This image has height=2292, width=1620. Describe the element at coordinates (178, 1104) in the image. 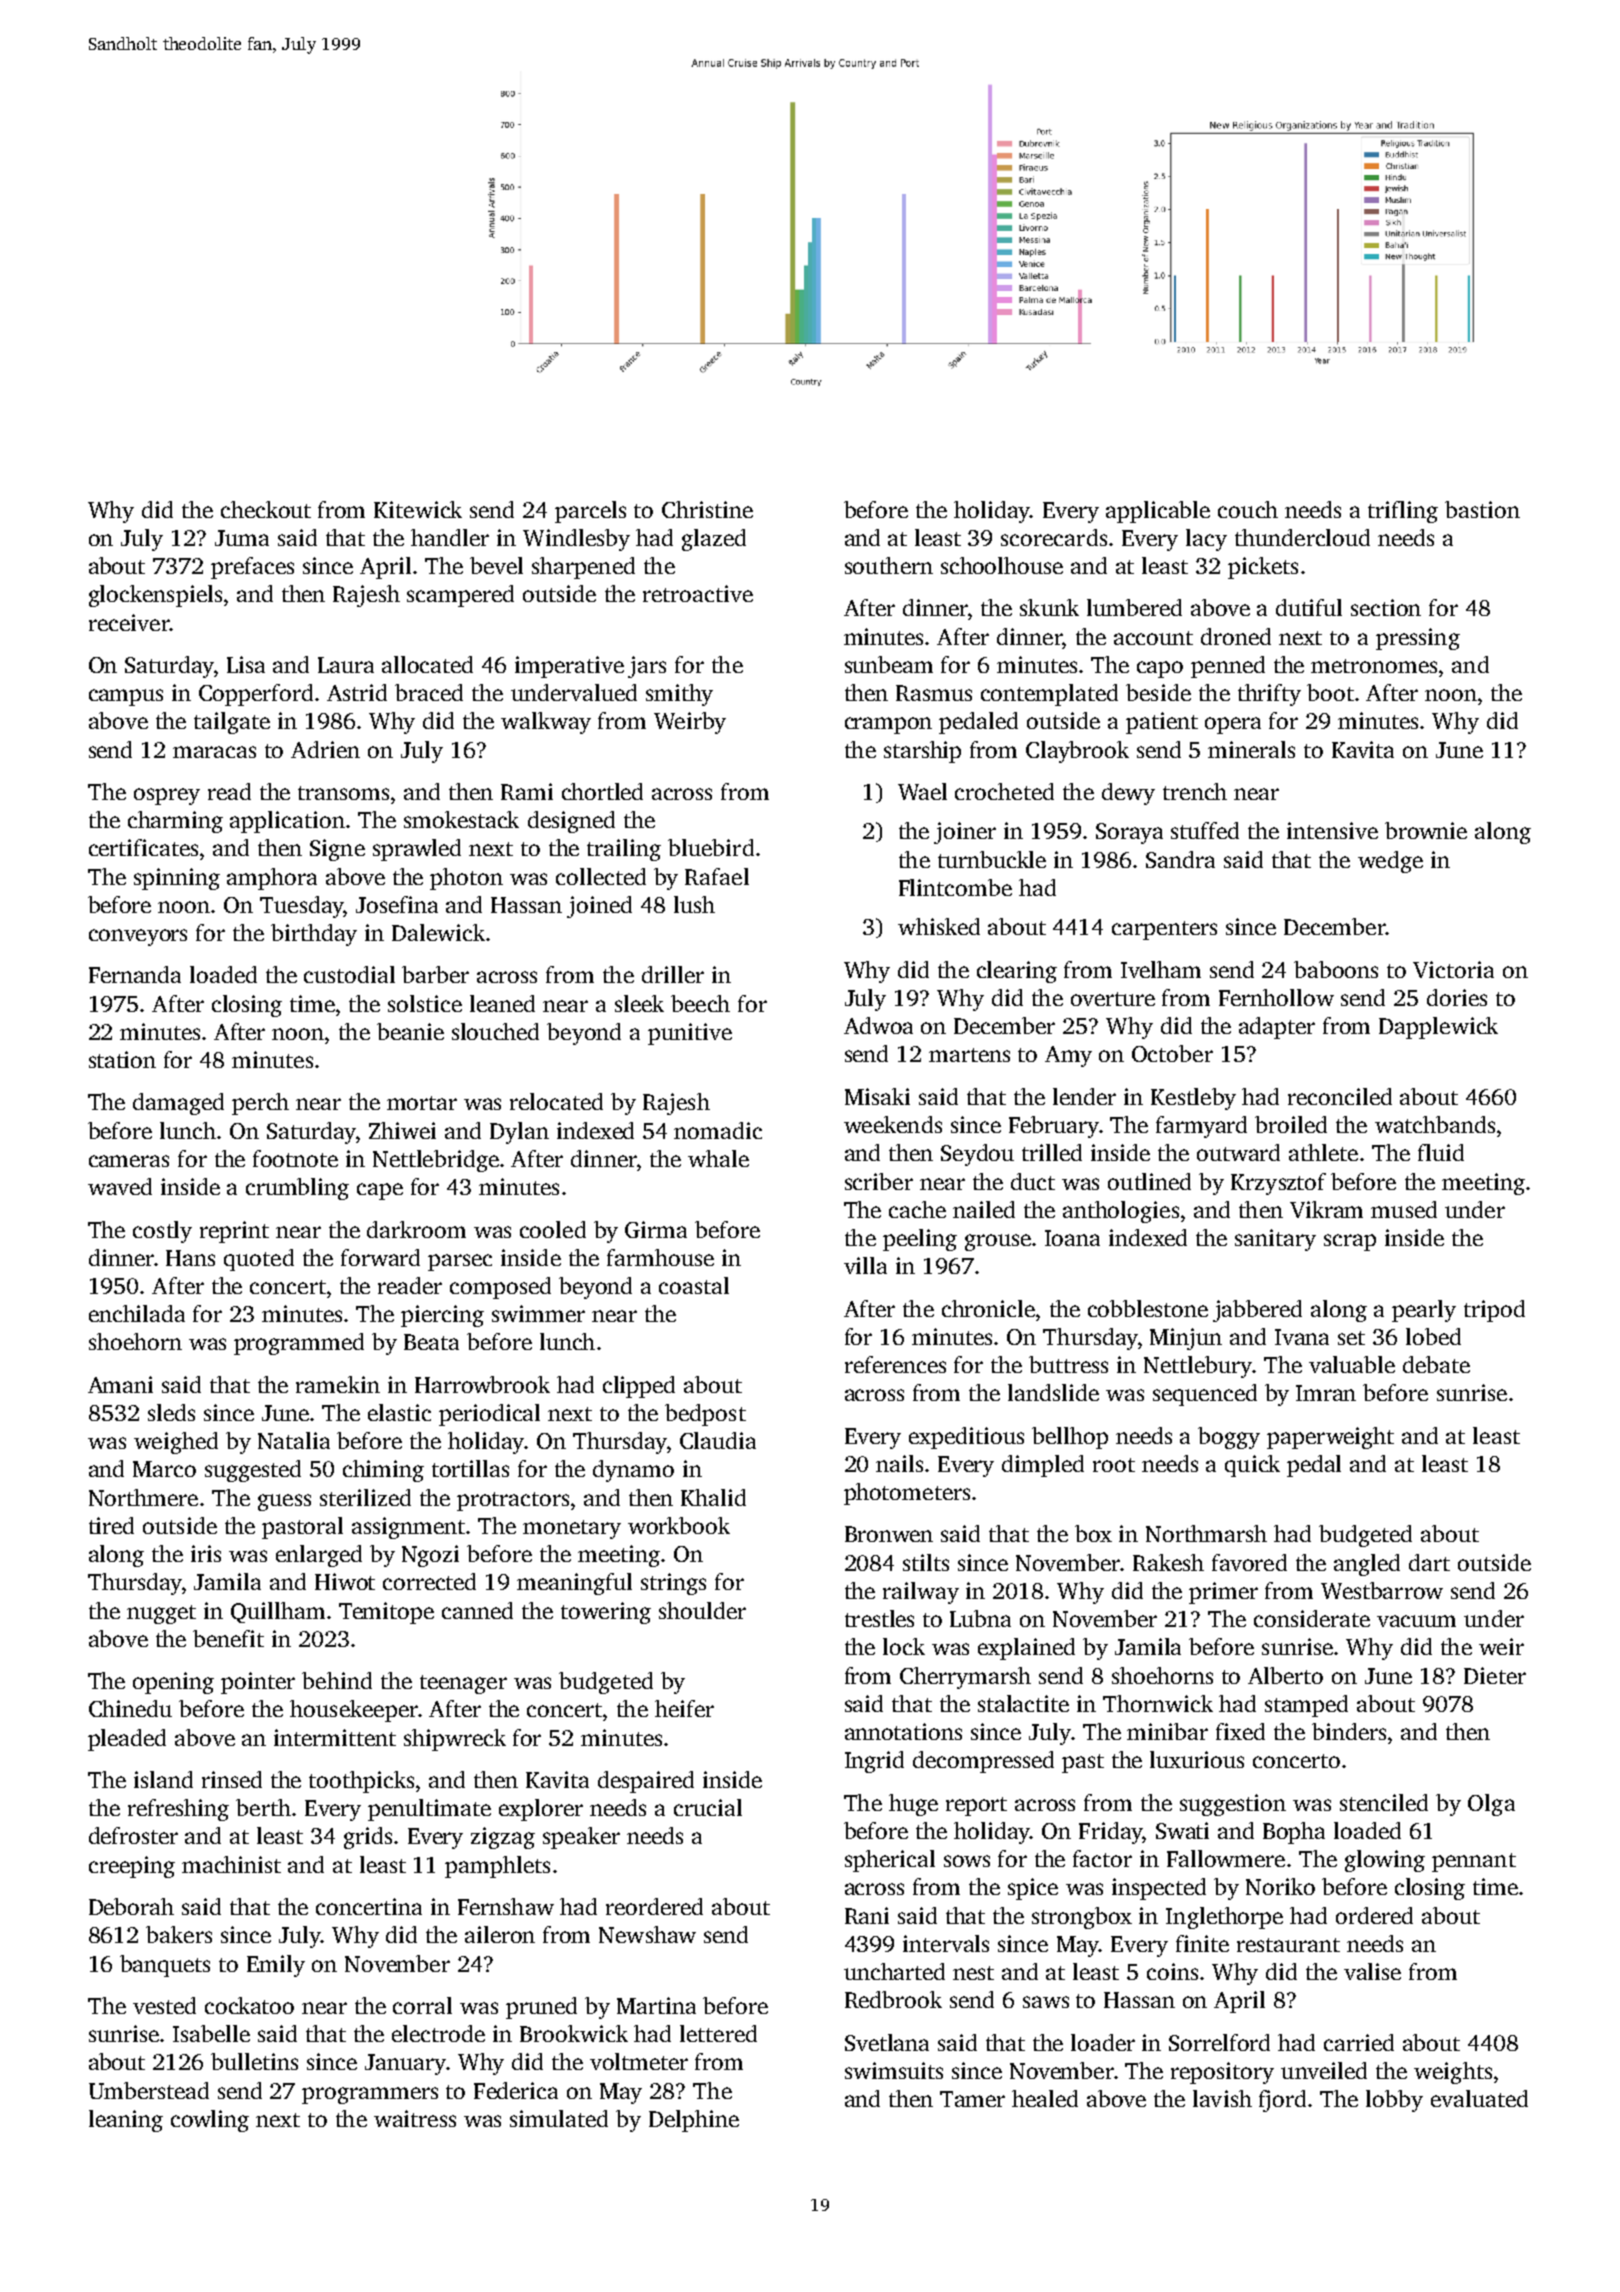

I see `damaged` at that location.
